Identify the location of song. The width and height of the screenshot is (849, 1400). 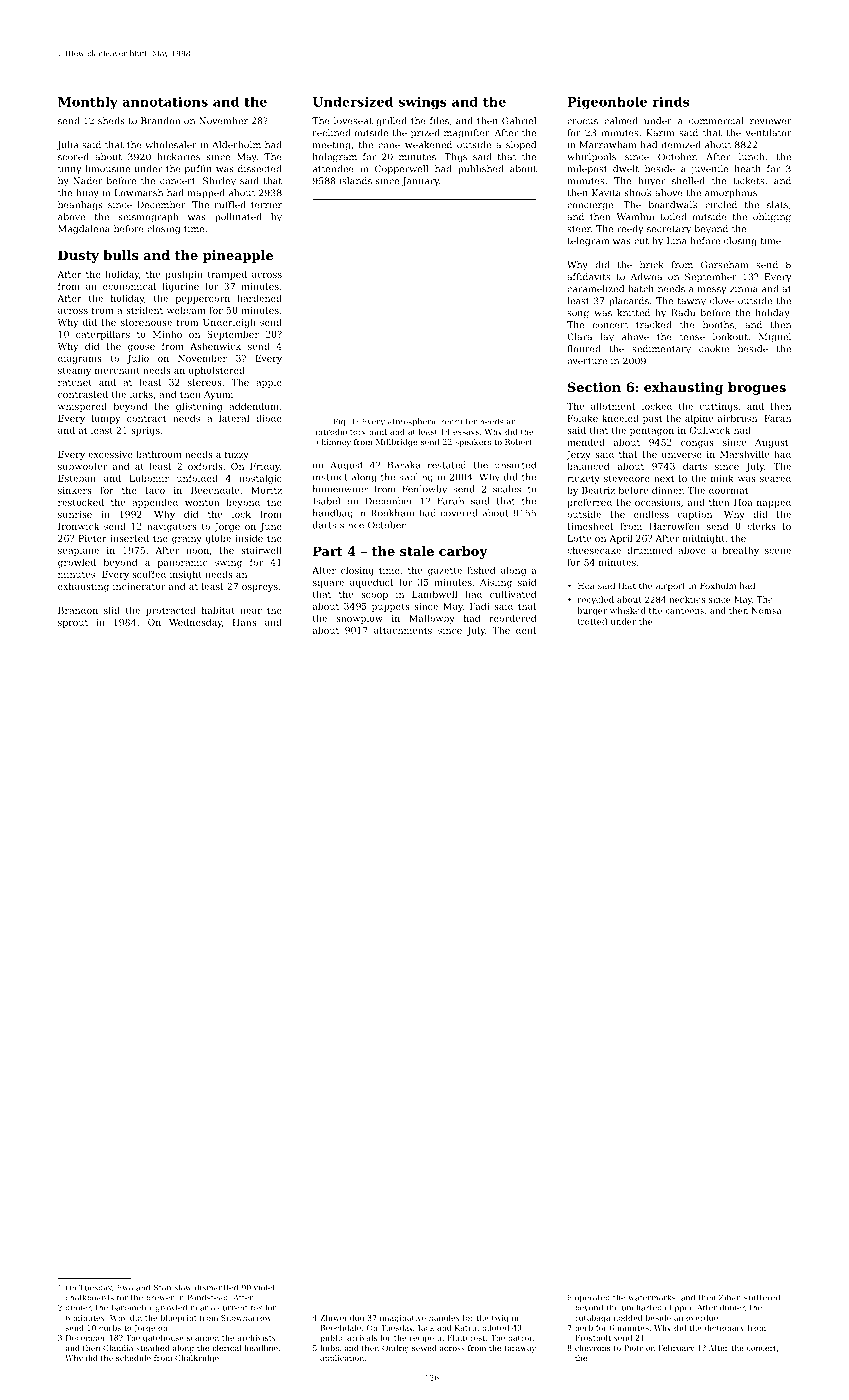
(578, 315).
